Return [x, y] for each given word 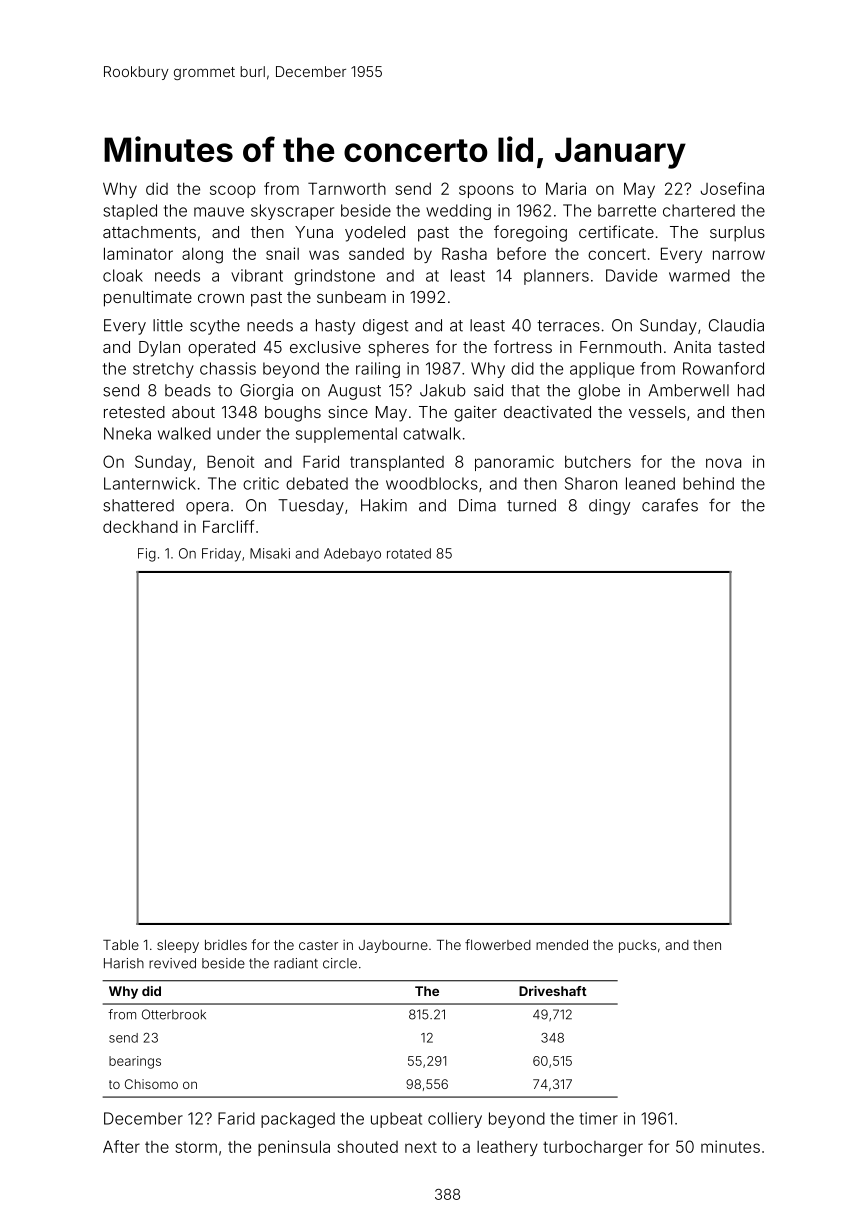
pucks [637, 946]
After [121, 1146]
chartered [699, 210]
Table [121, 945]
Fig [147, 555]
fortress [523, 346]
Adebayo [352, 555]
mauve [219, 212]
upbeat [396, 1120]
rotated [409, 553]
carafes [670, 505]
